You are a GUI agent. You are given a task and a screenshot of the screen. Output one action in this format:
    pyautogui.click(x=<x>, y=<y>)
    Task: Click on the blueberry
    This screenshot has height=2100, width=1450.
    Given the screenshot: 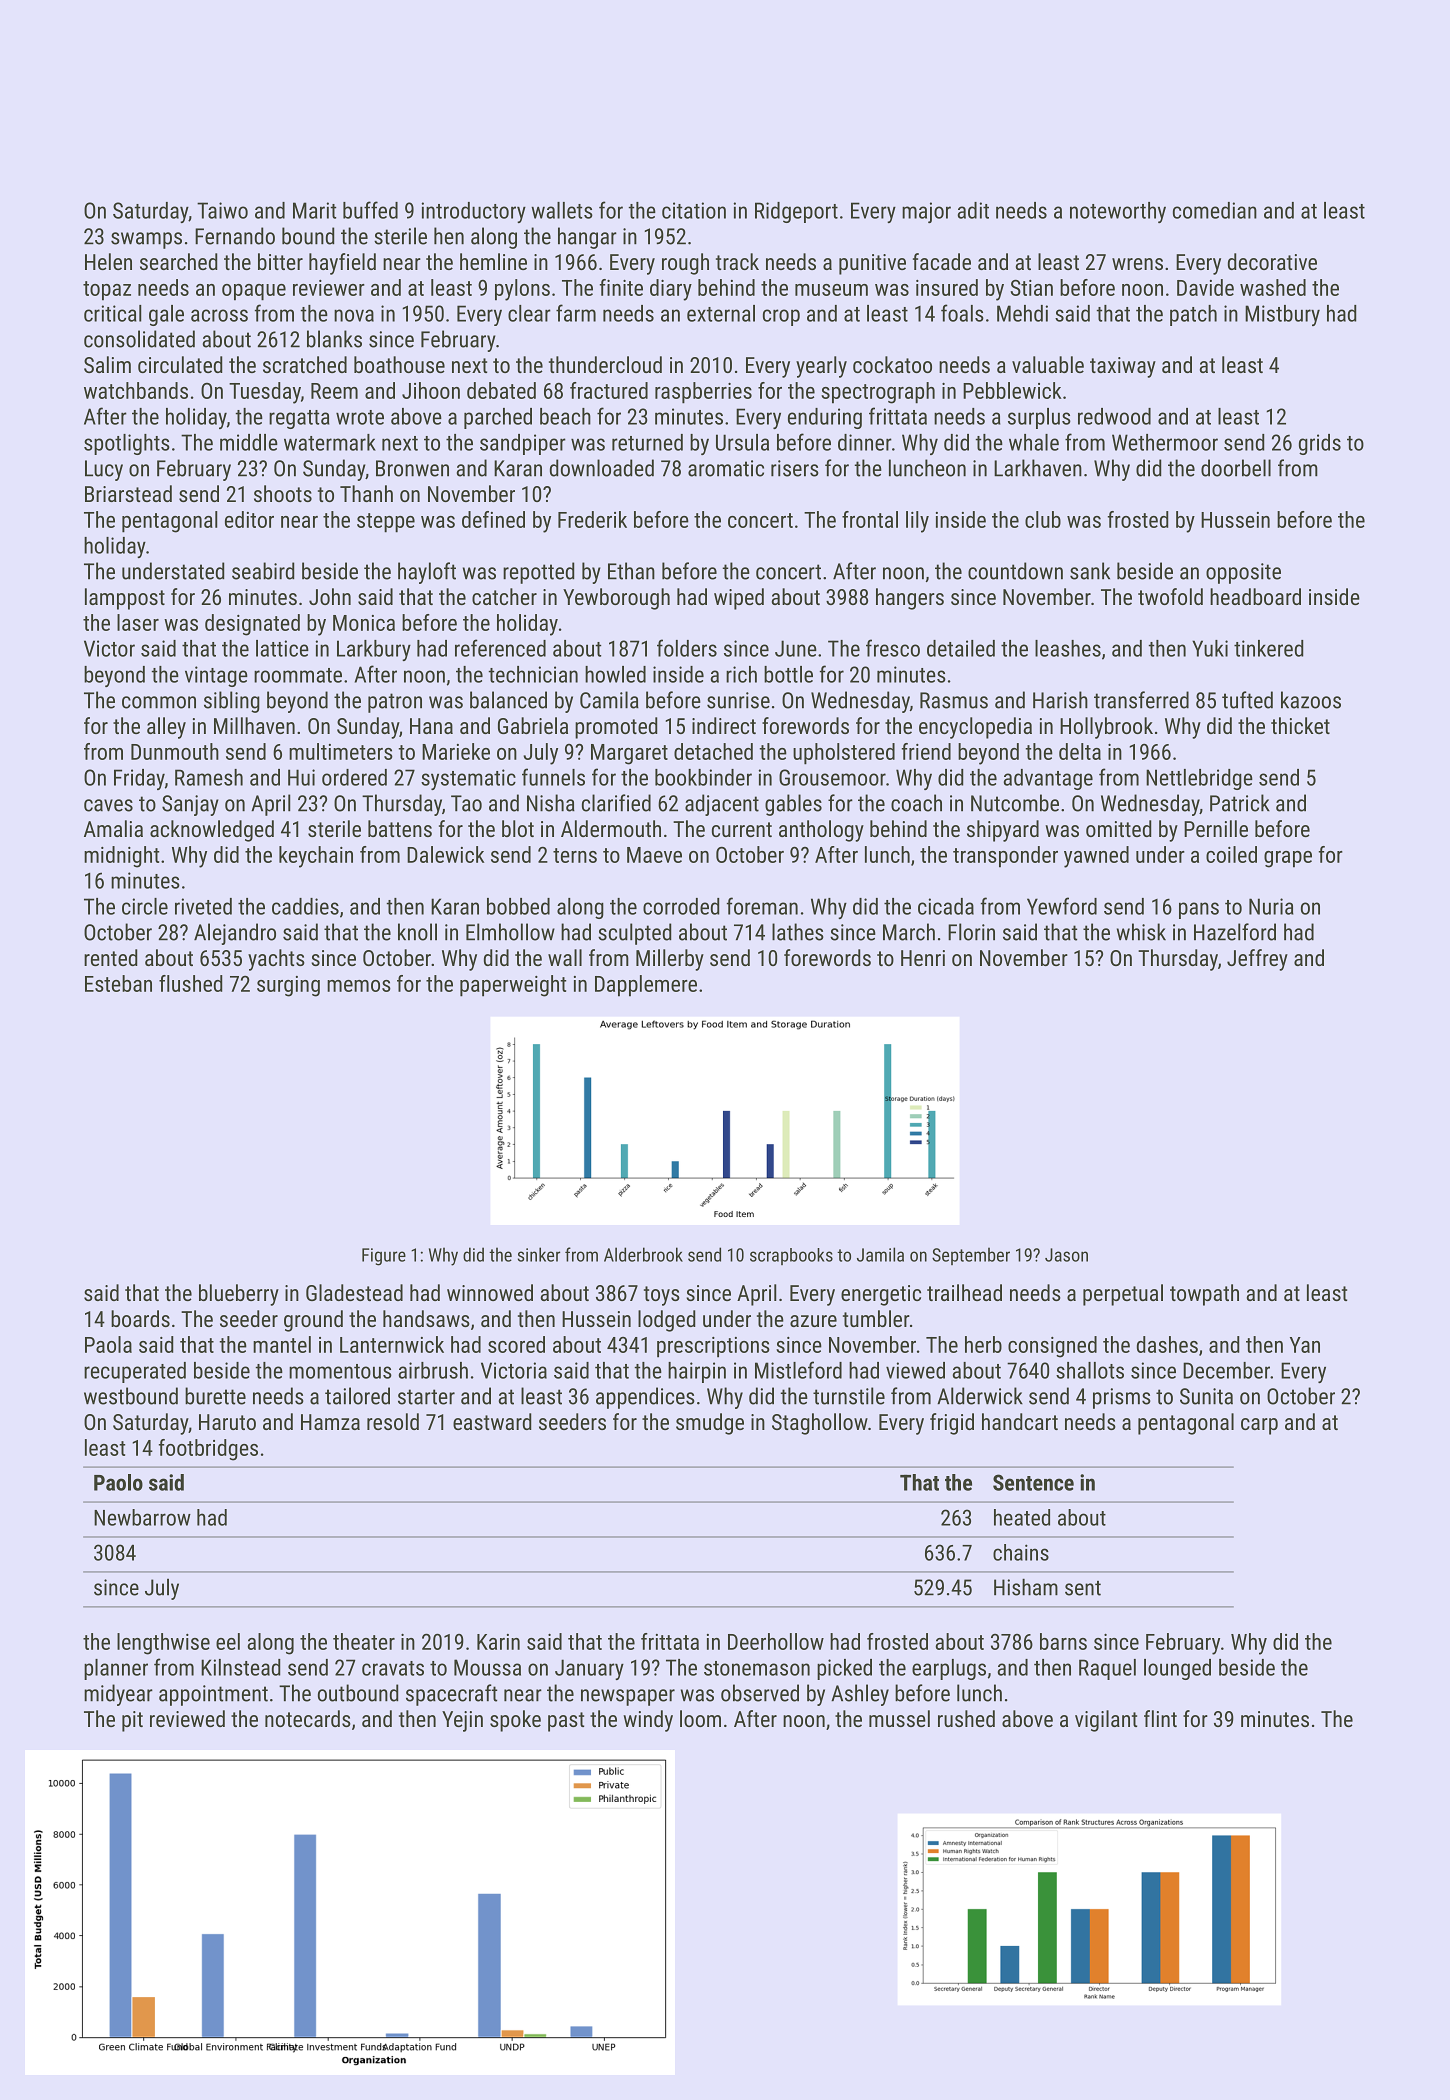 What is the action you would take?
    pyautogui.click(x=239, y=1295)
